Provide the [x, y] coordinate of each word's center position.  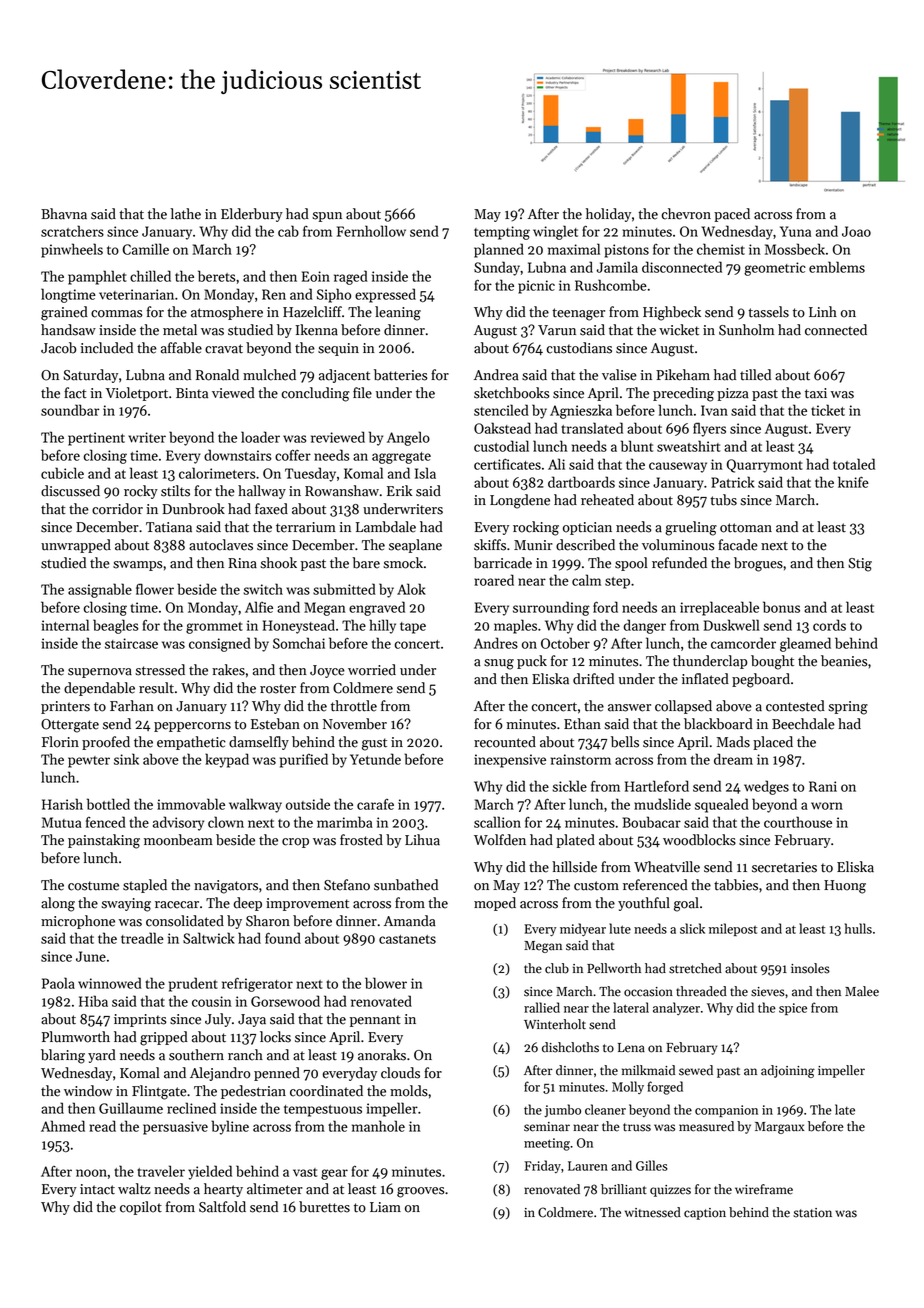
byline [230, 1127]
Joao [856, 231]
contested [795, 706]
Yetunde [375, 759]
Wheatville [667, 867]
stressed [160, 670]
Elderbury [252, 215]
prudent [193, 984]
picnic [536, 287]
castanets [407, 939]
